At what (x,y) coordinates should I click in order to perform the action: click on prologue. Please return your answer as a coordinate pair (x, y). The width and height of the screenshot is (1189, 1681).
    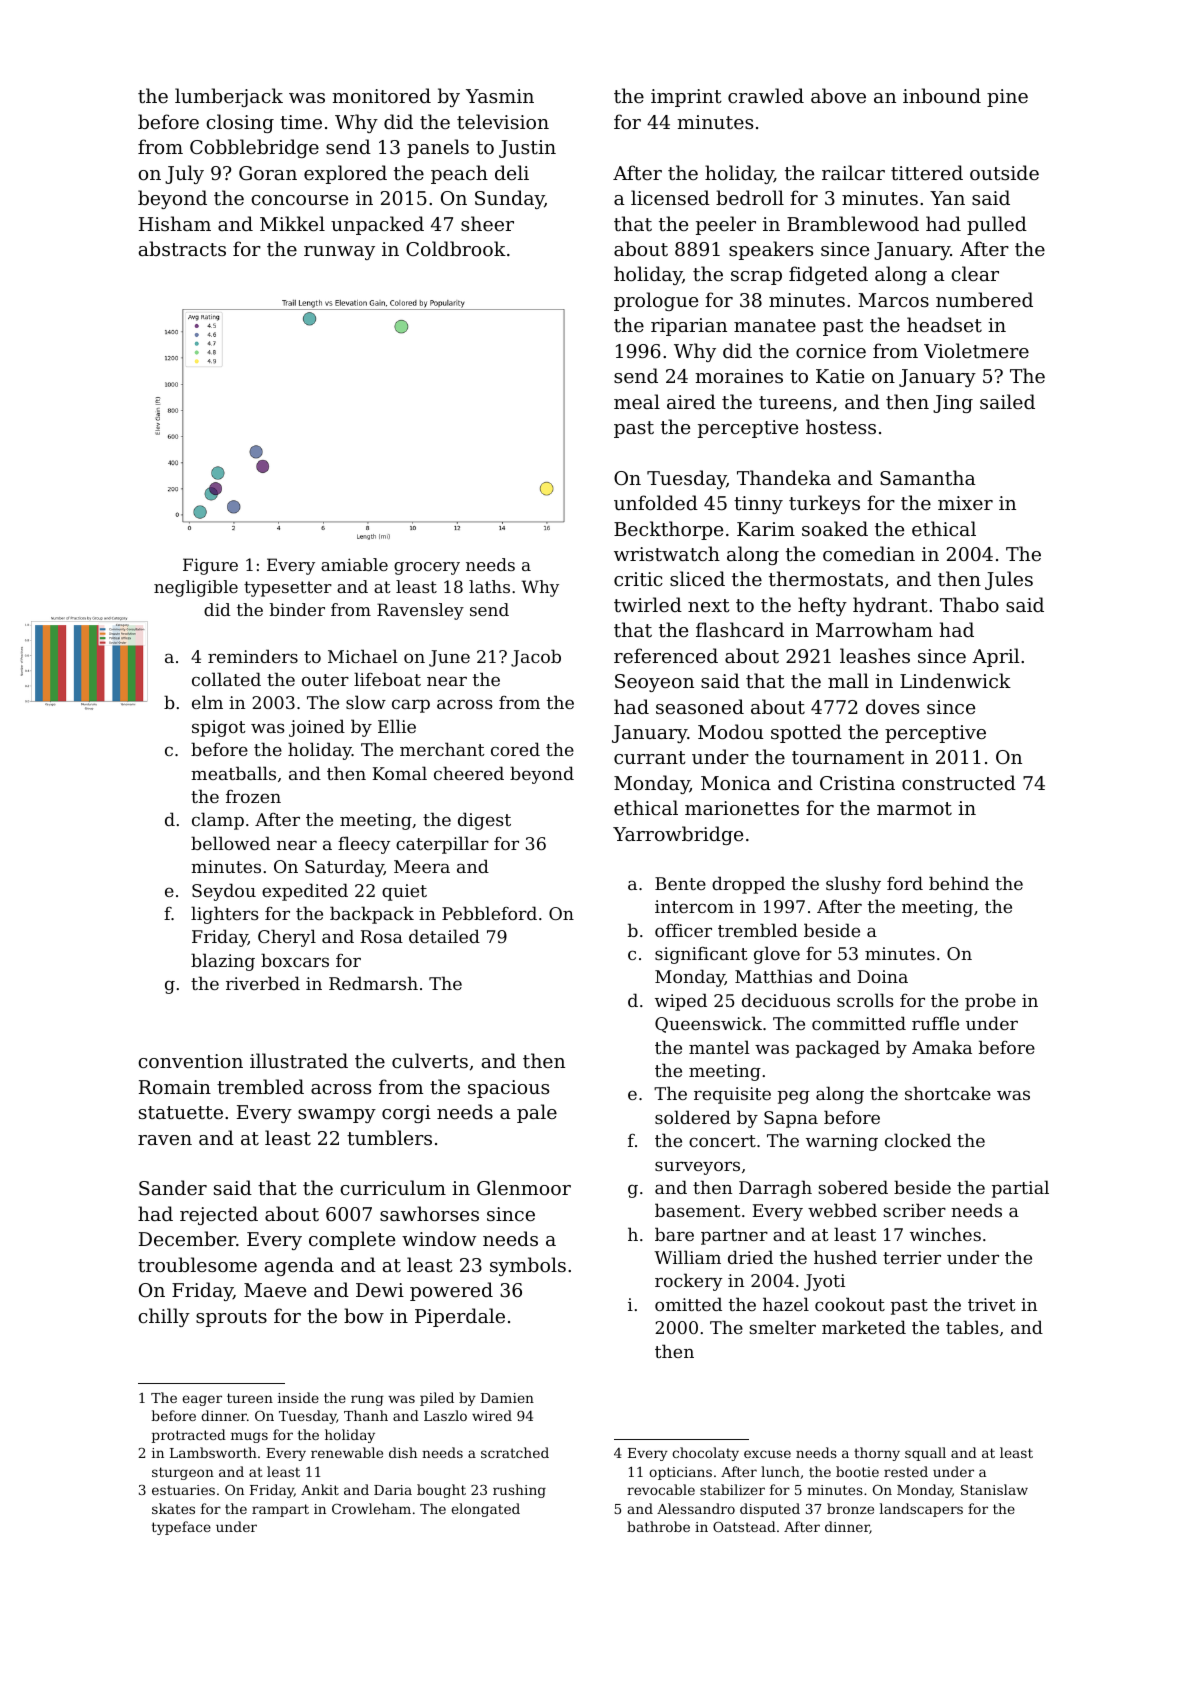
    Looking at the image, I should click on (656, 301).
